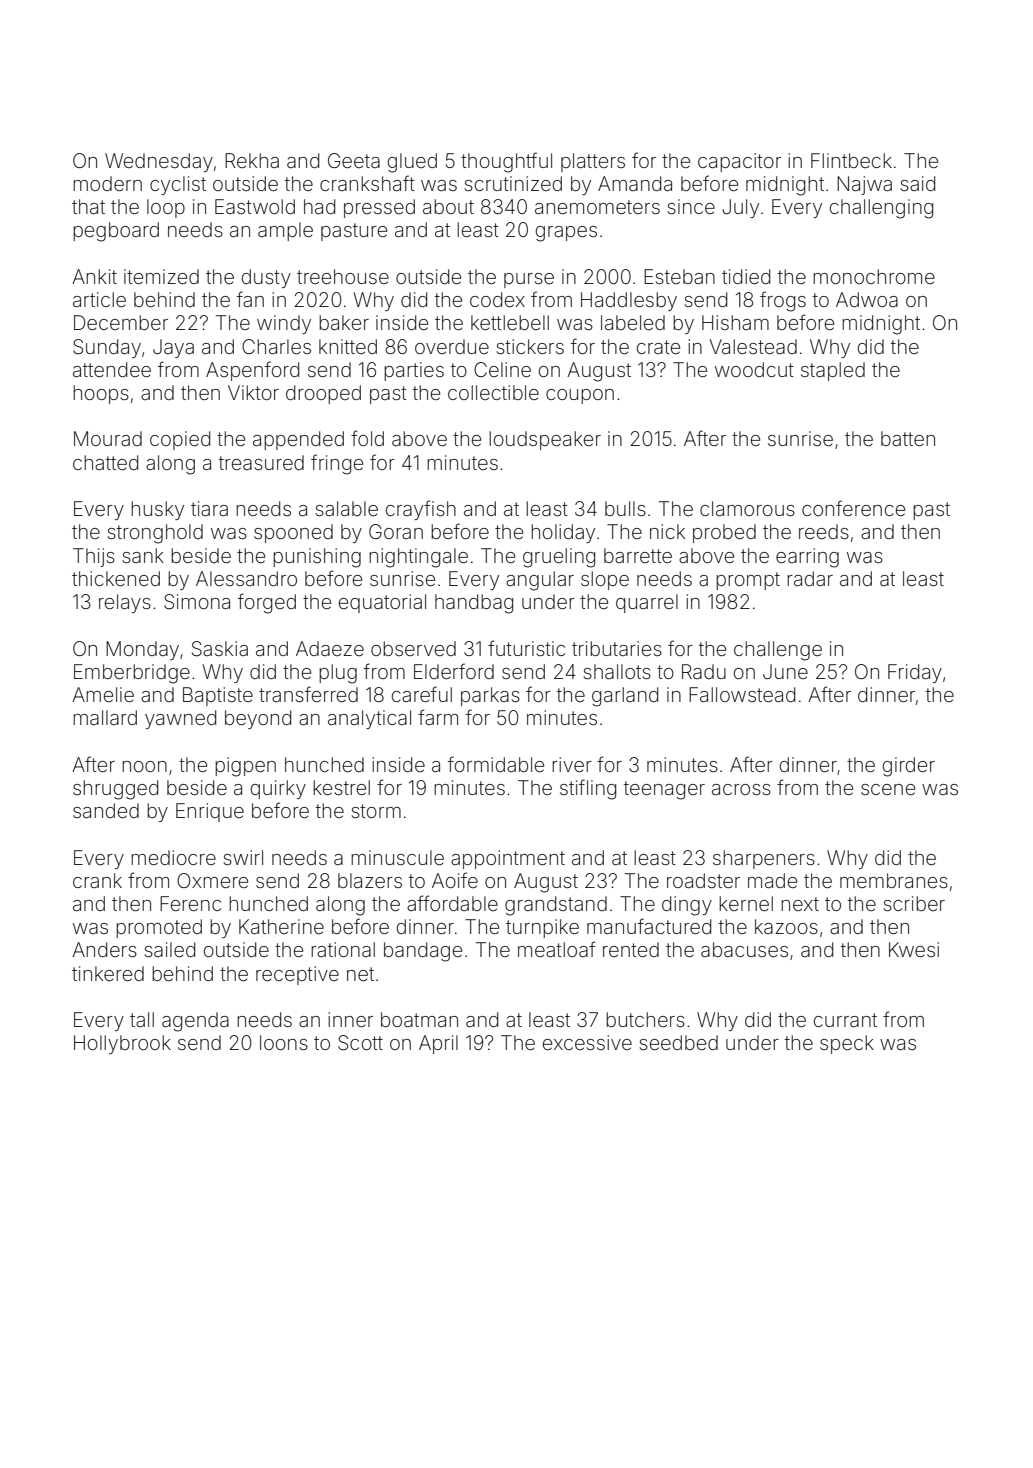 This screenshot has height=1468, width=1033. What do you see at coordinates (917, 183) in the screenshot?
I see `said` at bounding box center [917, 183].
